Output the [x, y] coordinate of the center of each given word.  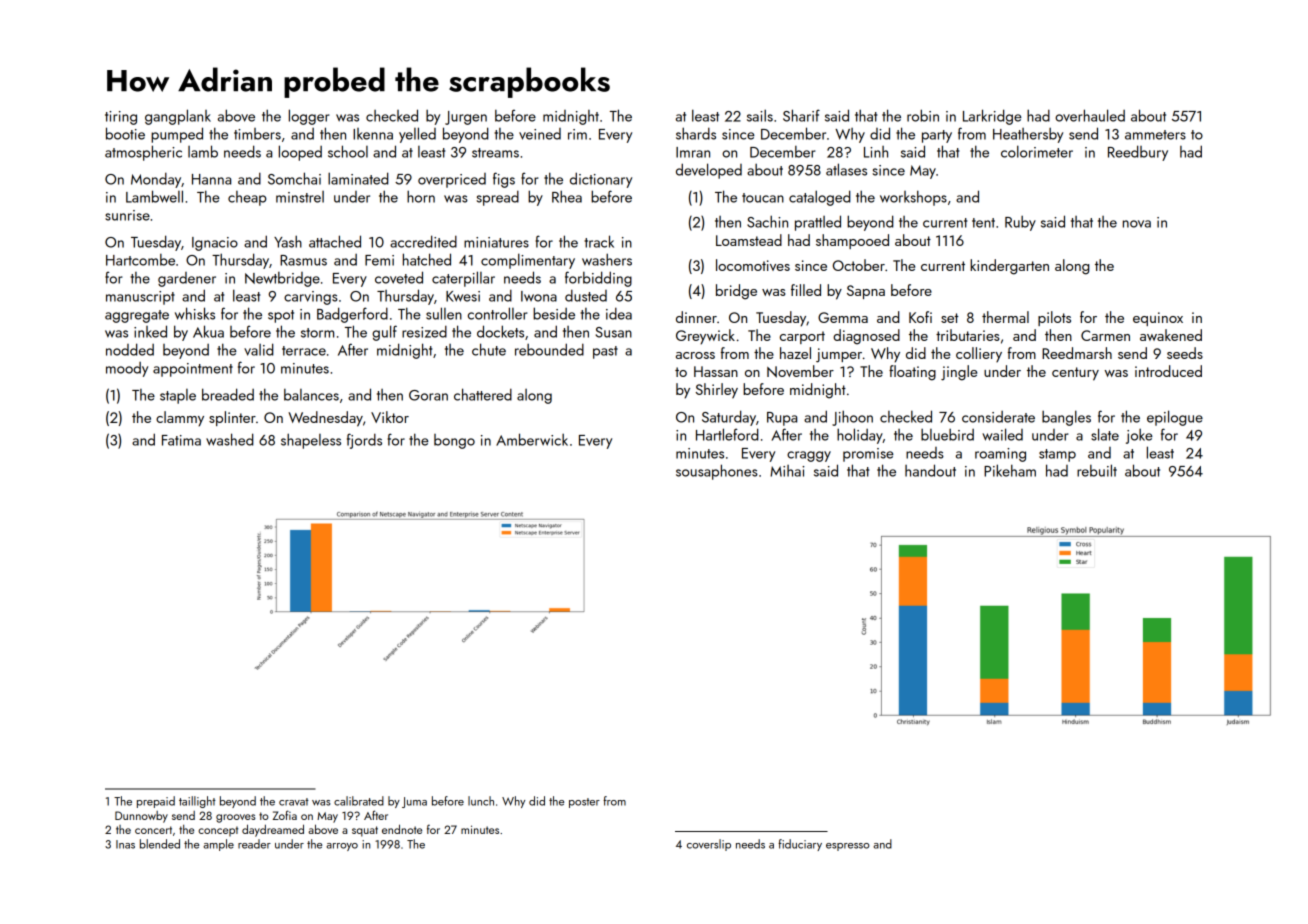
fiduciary [800, 845]
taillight [197, 802]
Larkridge [992, 117]
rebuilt [1097, 470]
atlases [846, 169]
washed [229, 439]
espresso [848, 847]
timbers [257, 134]
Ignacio [215, 244]
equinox [1158, 319]
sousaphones [717, 472]
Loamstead [749, 240]
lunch [481, 801]
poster [584, 803]
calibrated [359, 801]
